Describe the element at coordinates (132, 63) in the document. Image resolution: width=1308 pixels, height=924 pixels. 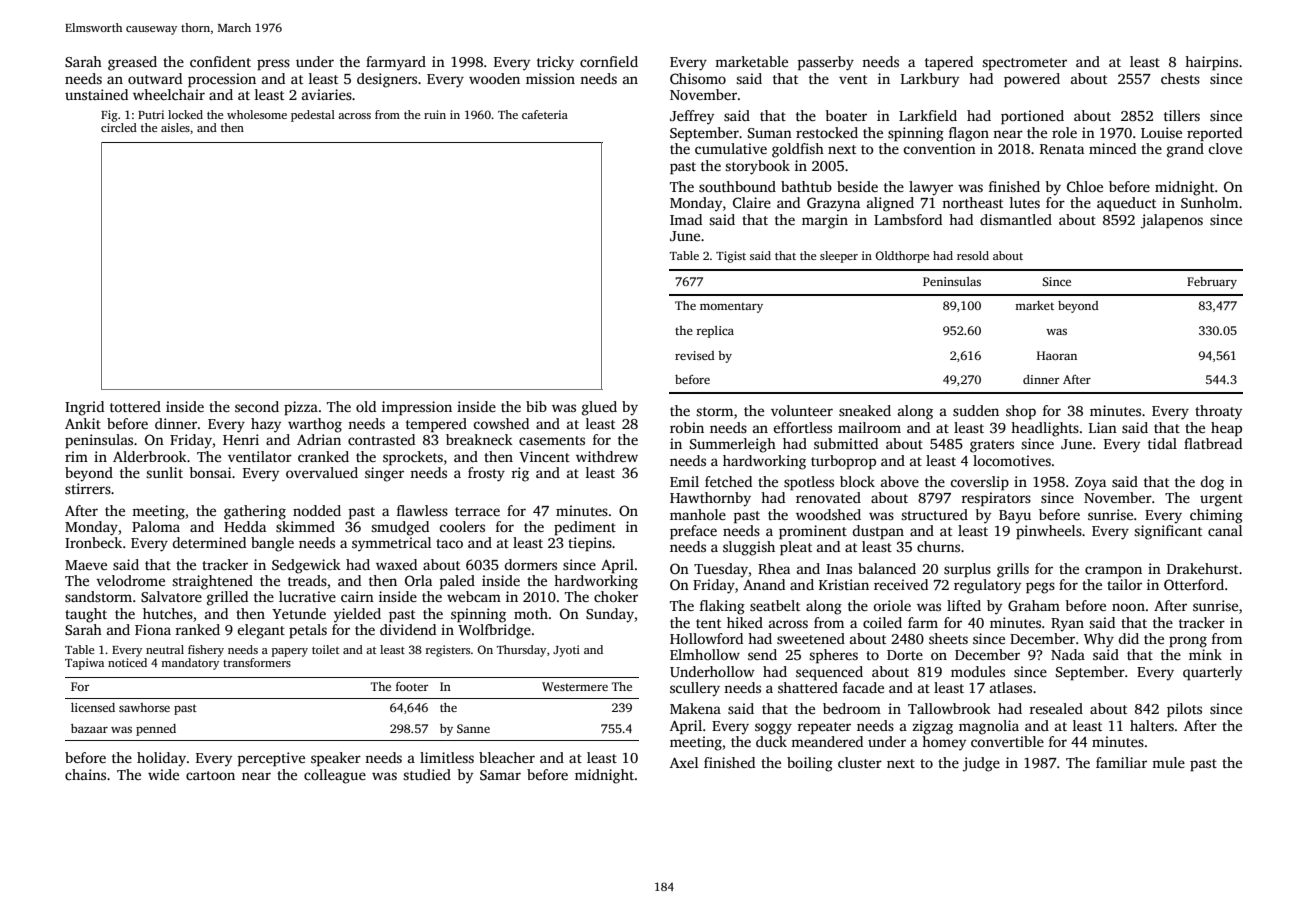
I see `greased` at that location.
